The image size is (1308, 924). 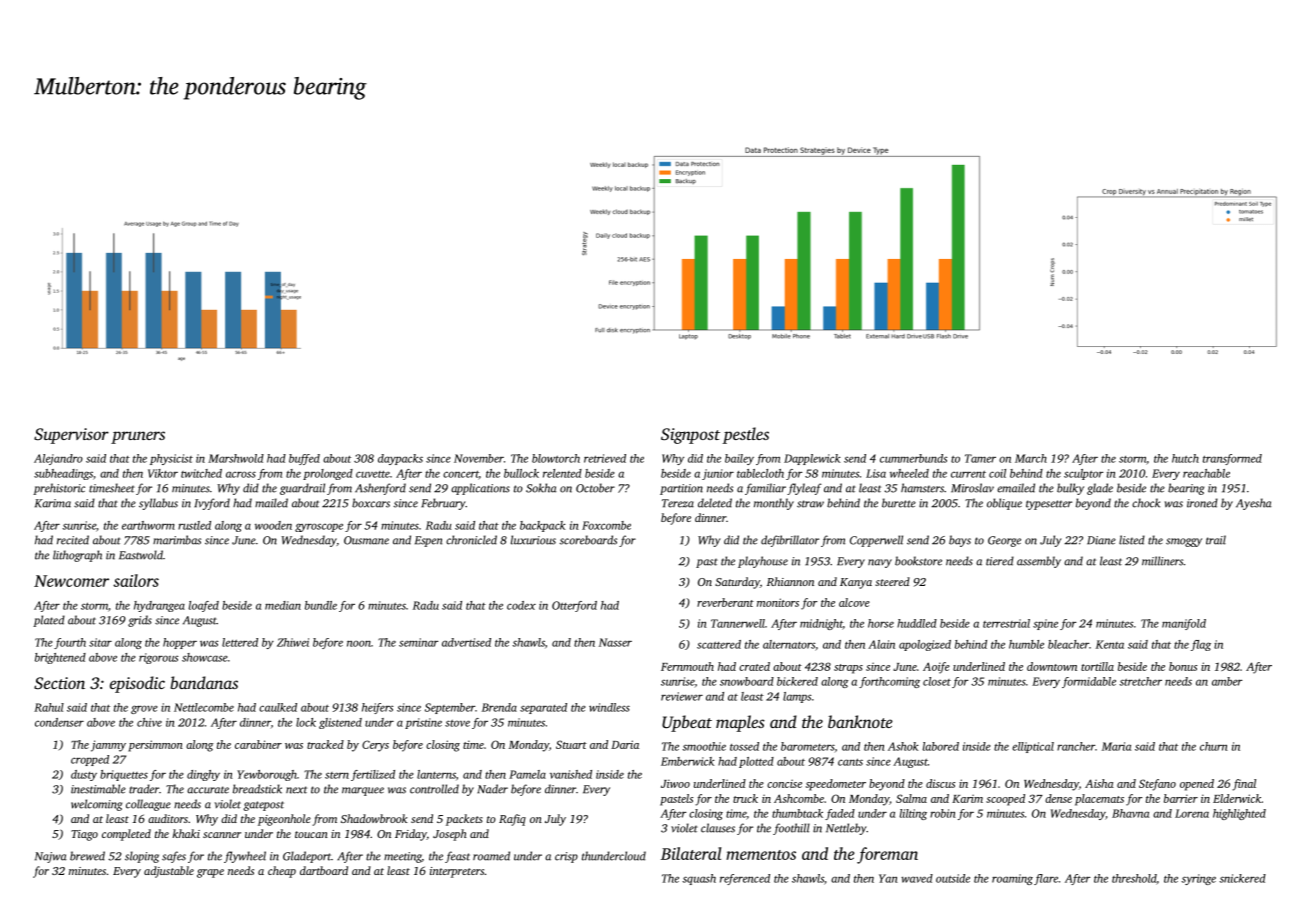 What do you see at coordinates (588, 540) in the page?
I see `scoreboards` at bounding box center [588, 540].
